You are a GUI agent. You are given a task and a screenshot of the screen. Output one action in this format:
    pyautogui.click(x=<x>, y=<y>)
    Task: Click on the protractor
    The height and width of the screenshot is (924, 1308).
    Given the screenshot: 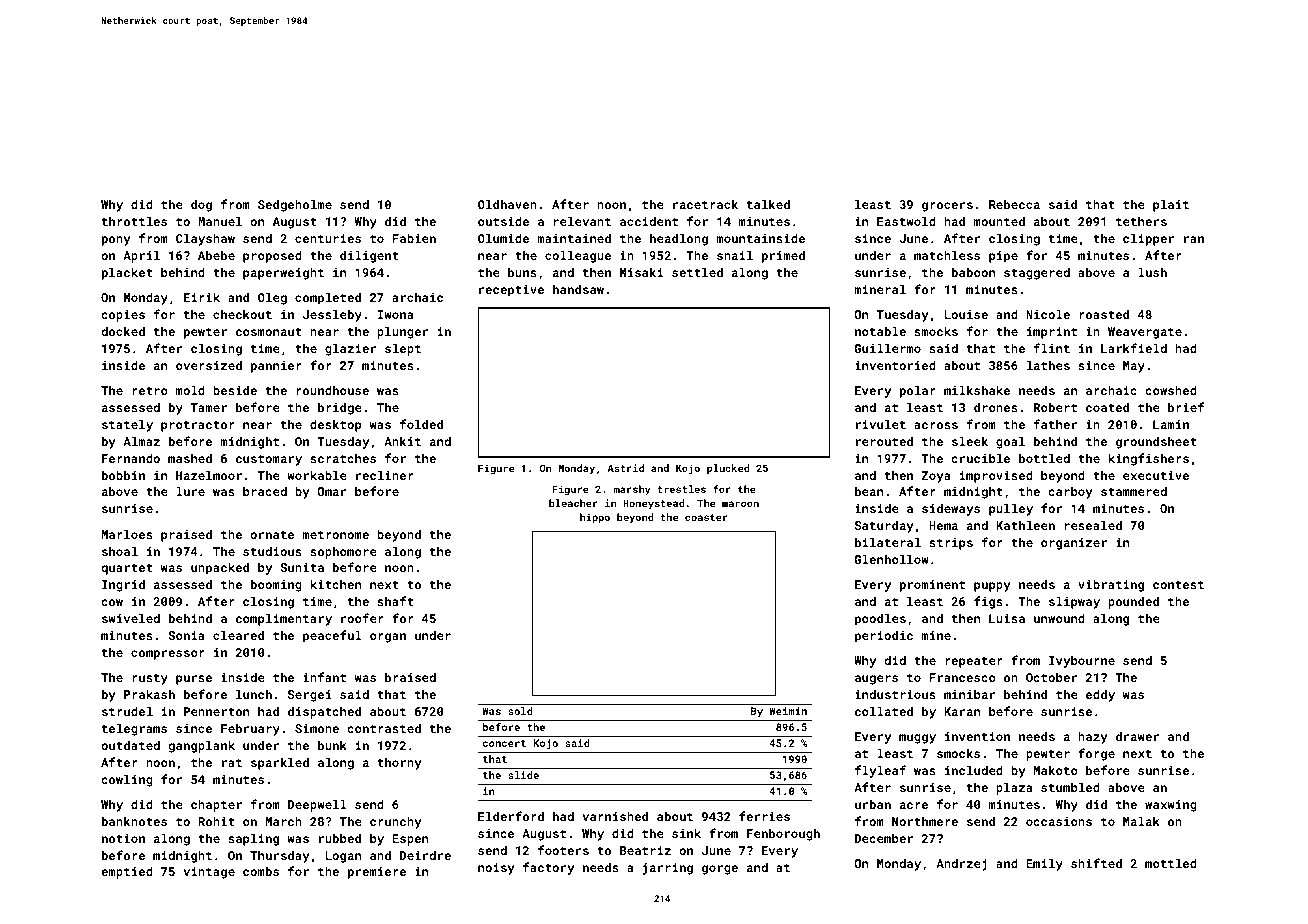 What is the action you would take?
    pyautogui.click(x=198, y=426)
